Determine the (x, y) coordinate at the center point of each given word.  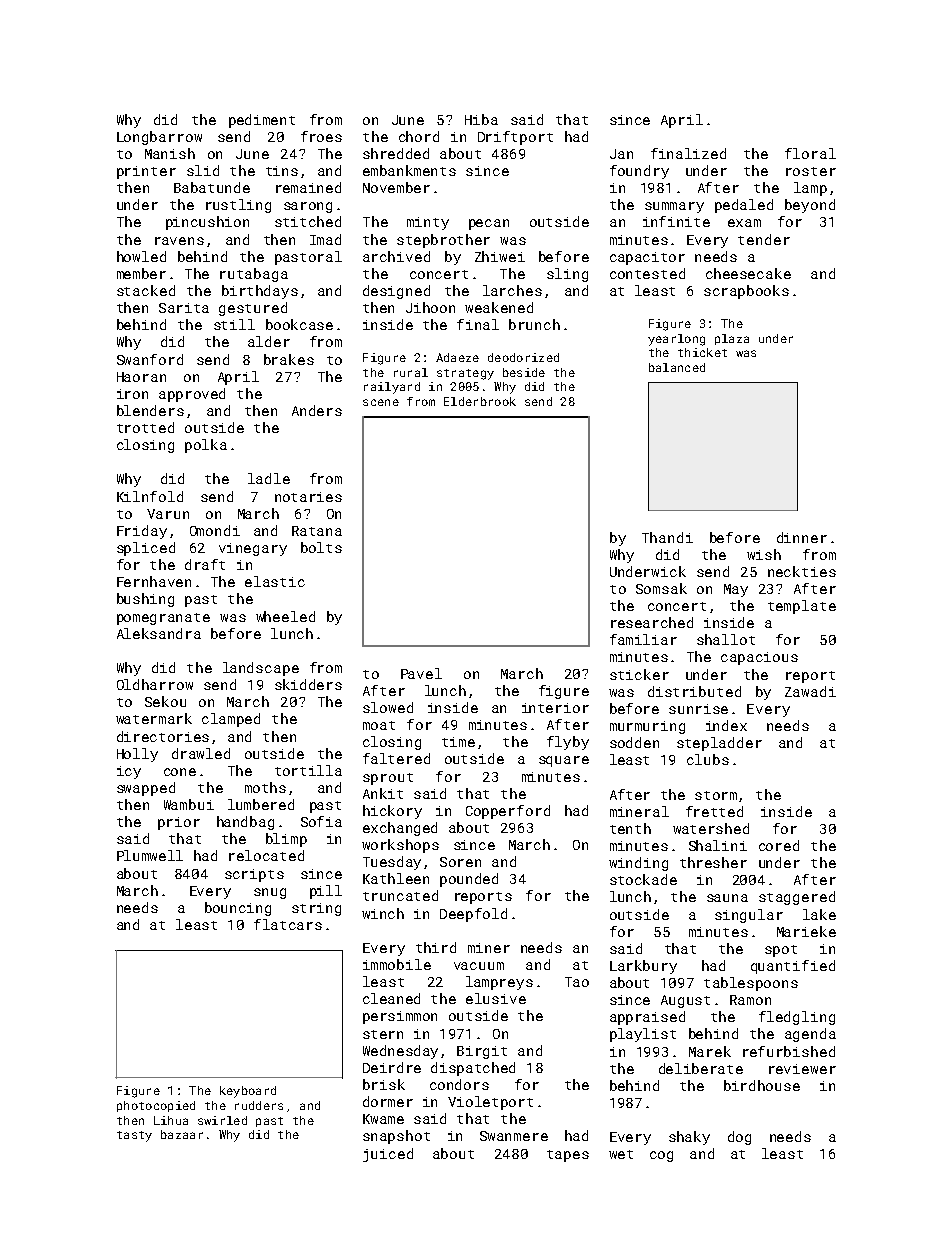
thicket (702, 352)
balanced (677, 367)
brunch (534, 324)
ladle (269, 478)
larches (512, 290)
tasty (134, 1136)
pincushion (207, 223)
